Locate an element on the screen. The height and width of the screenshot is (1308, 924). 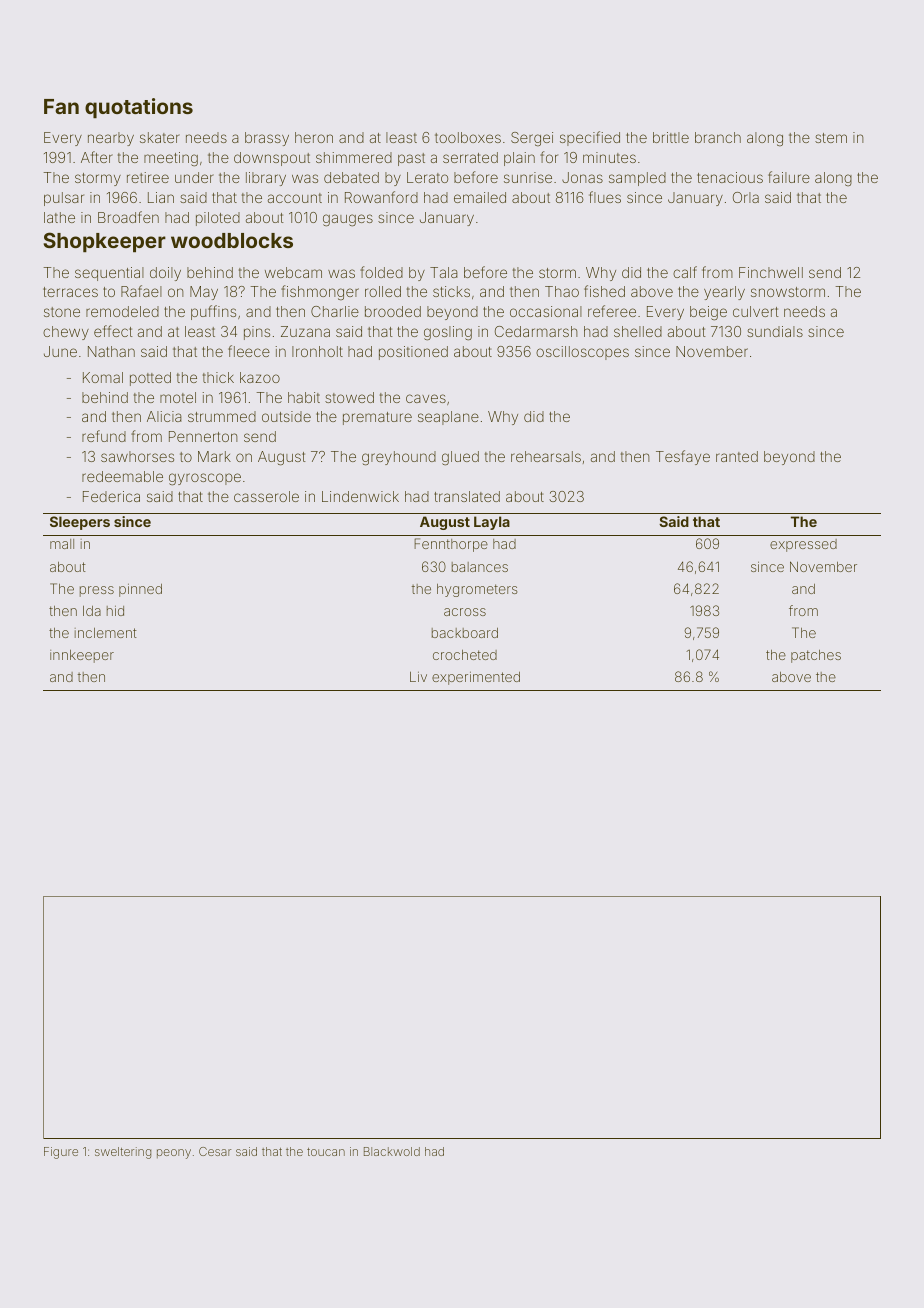
Liv is located at coordinates (418, 677).
